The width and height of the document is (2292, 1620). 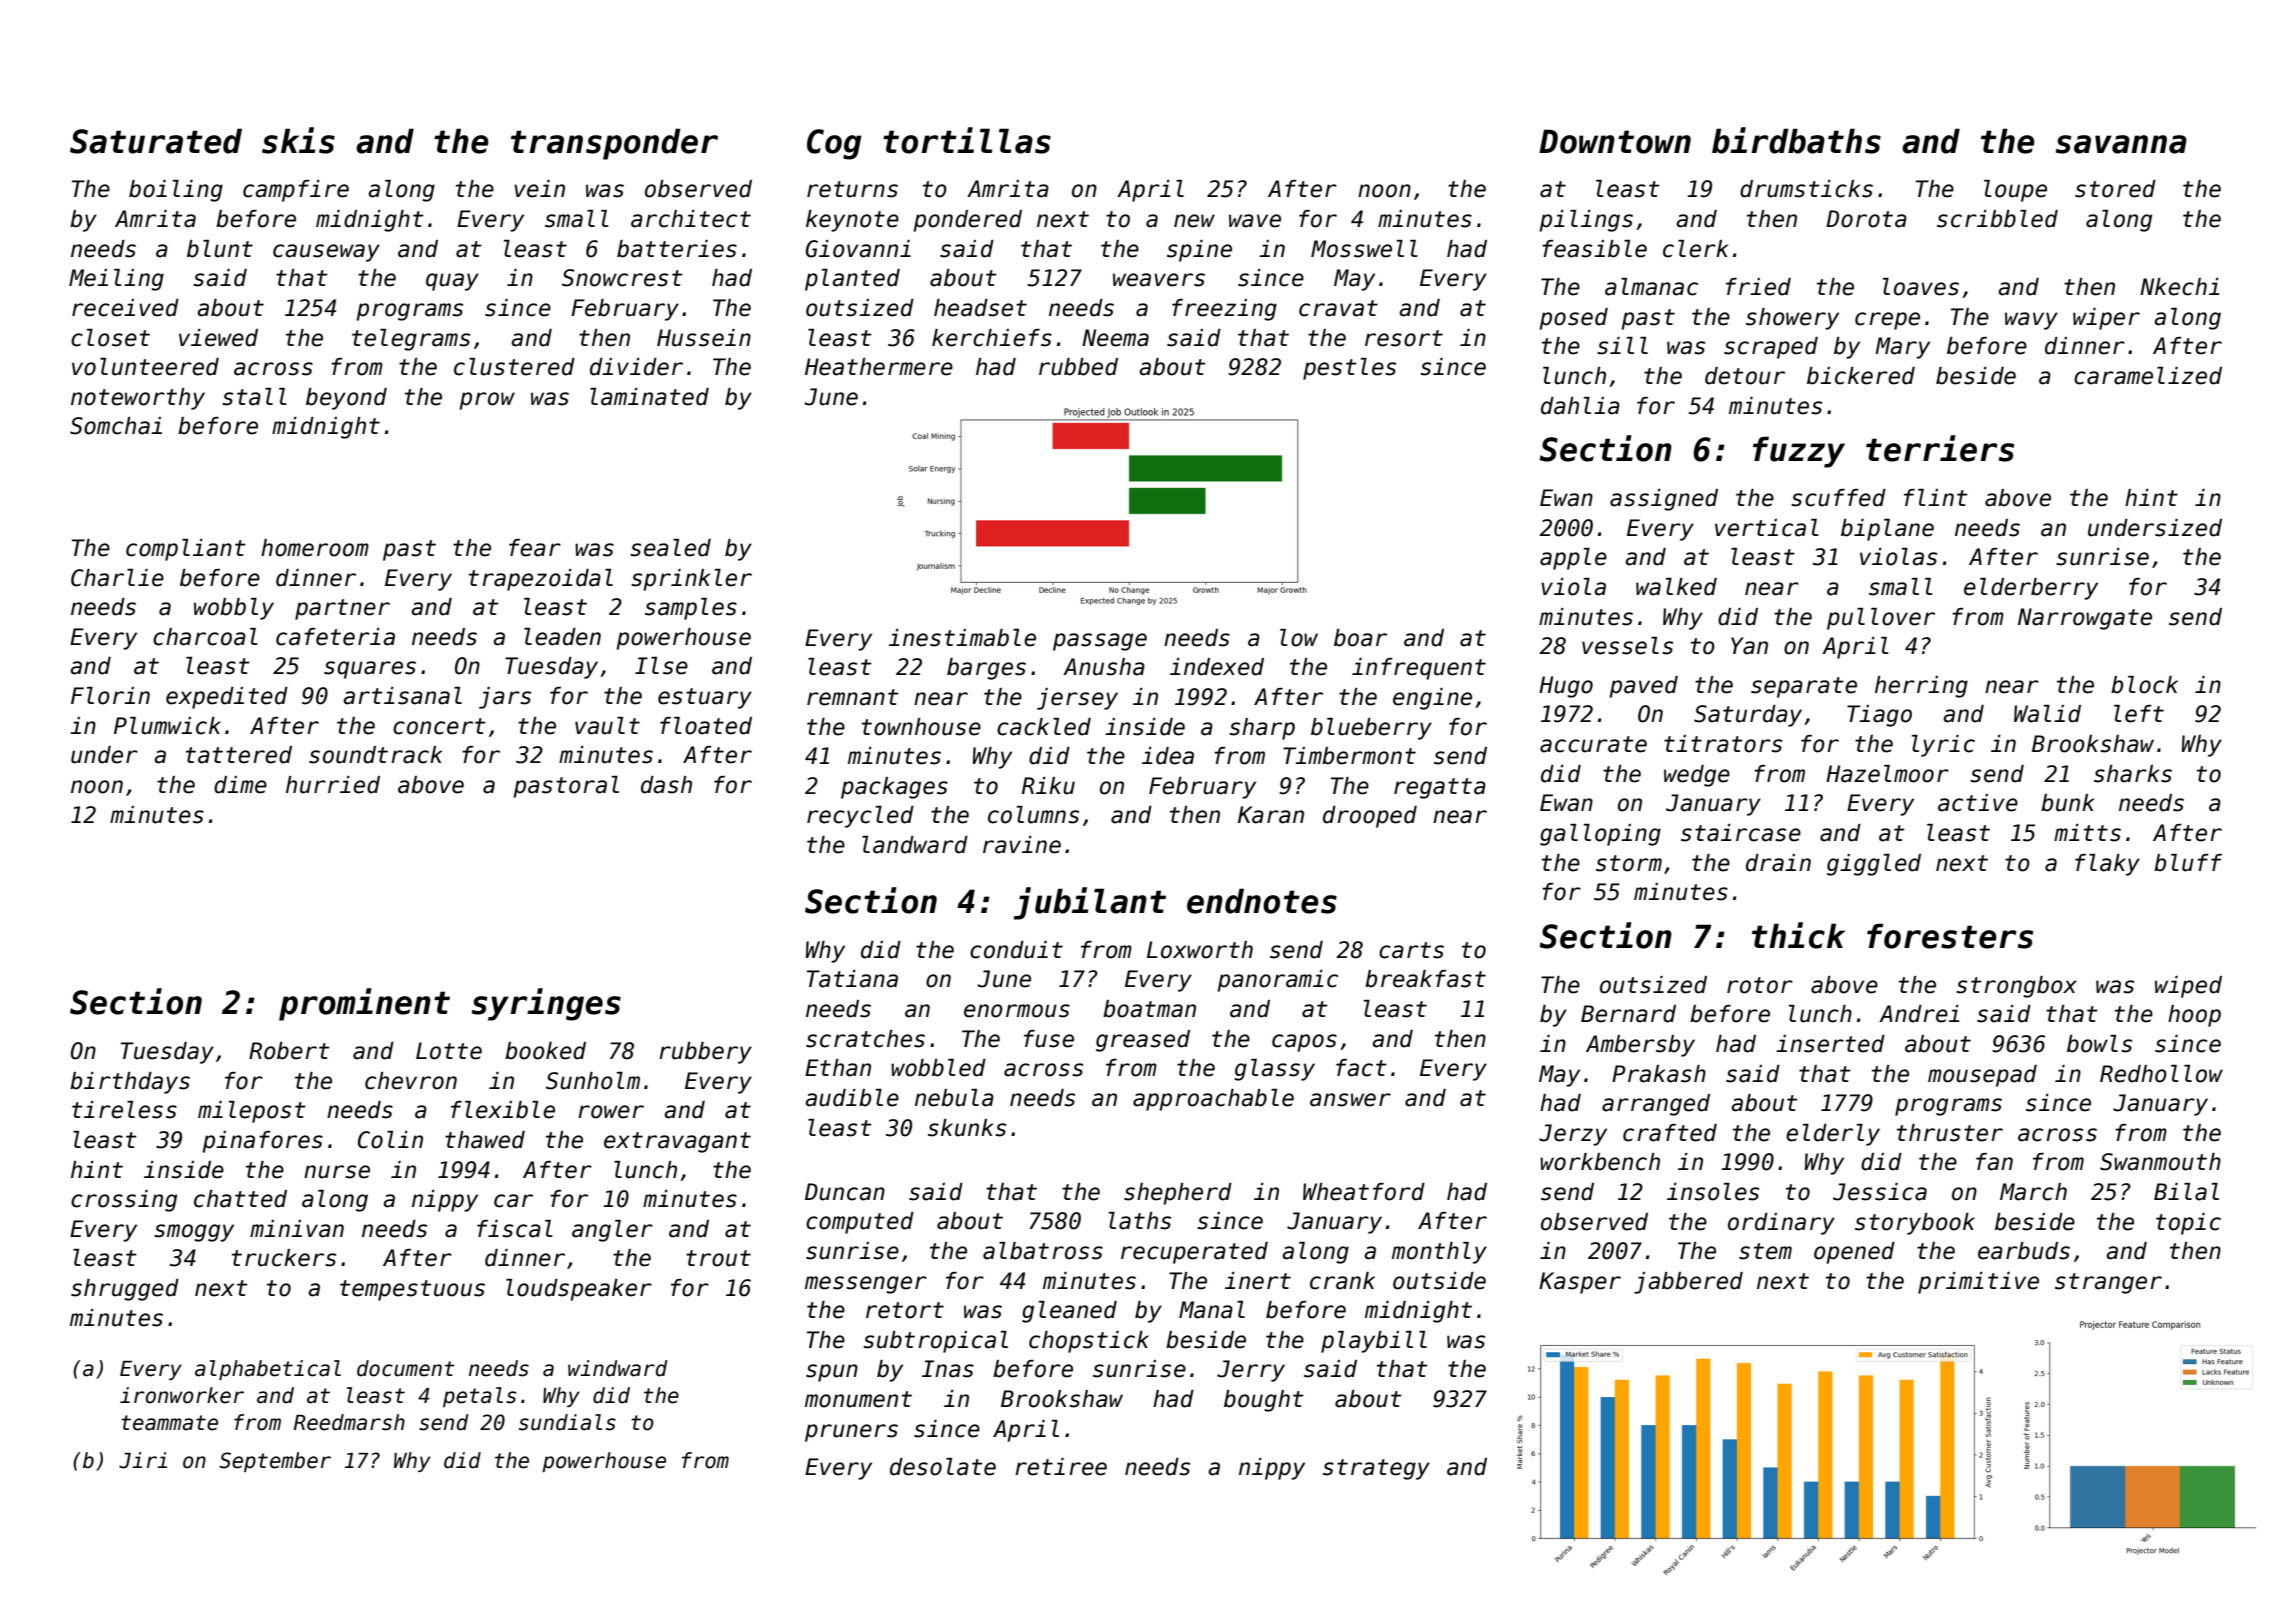 I want to click on boar, so click(x=1360, y=638).
